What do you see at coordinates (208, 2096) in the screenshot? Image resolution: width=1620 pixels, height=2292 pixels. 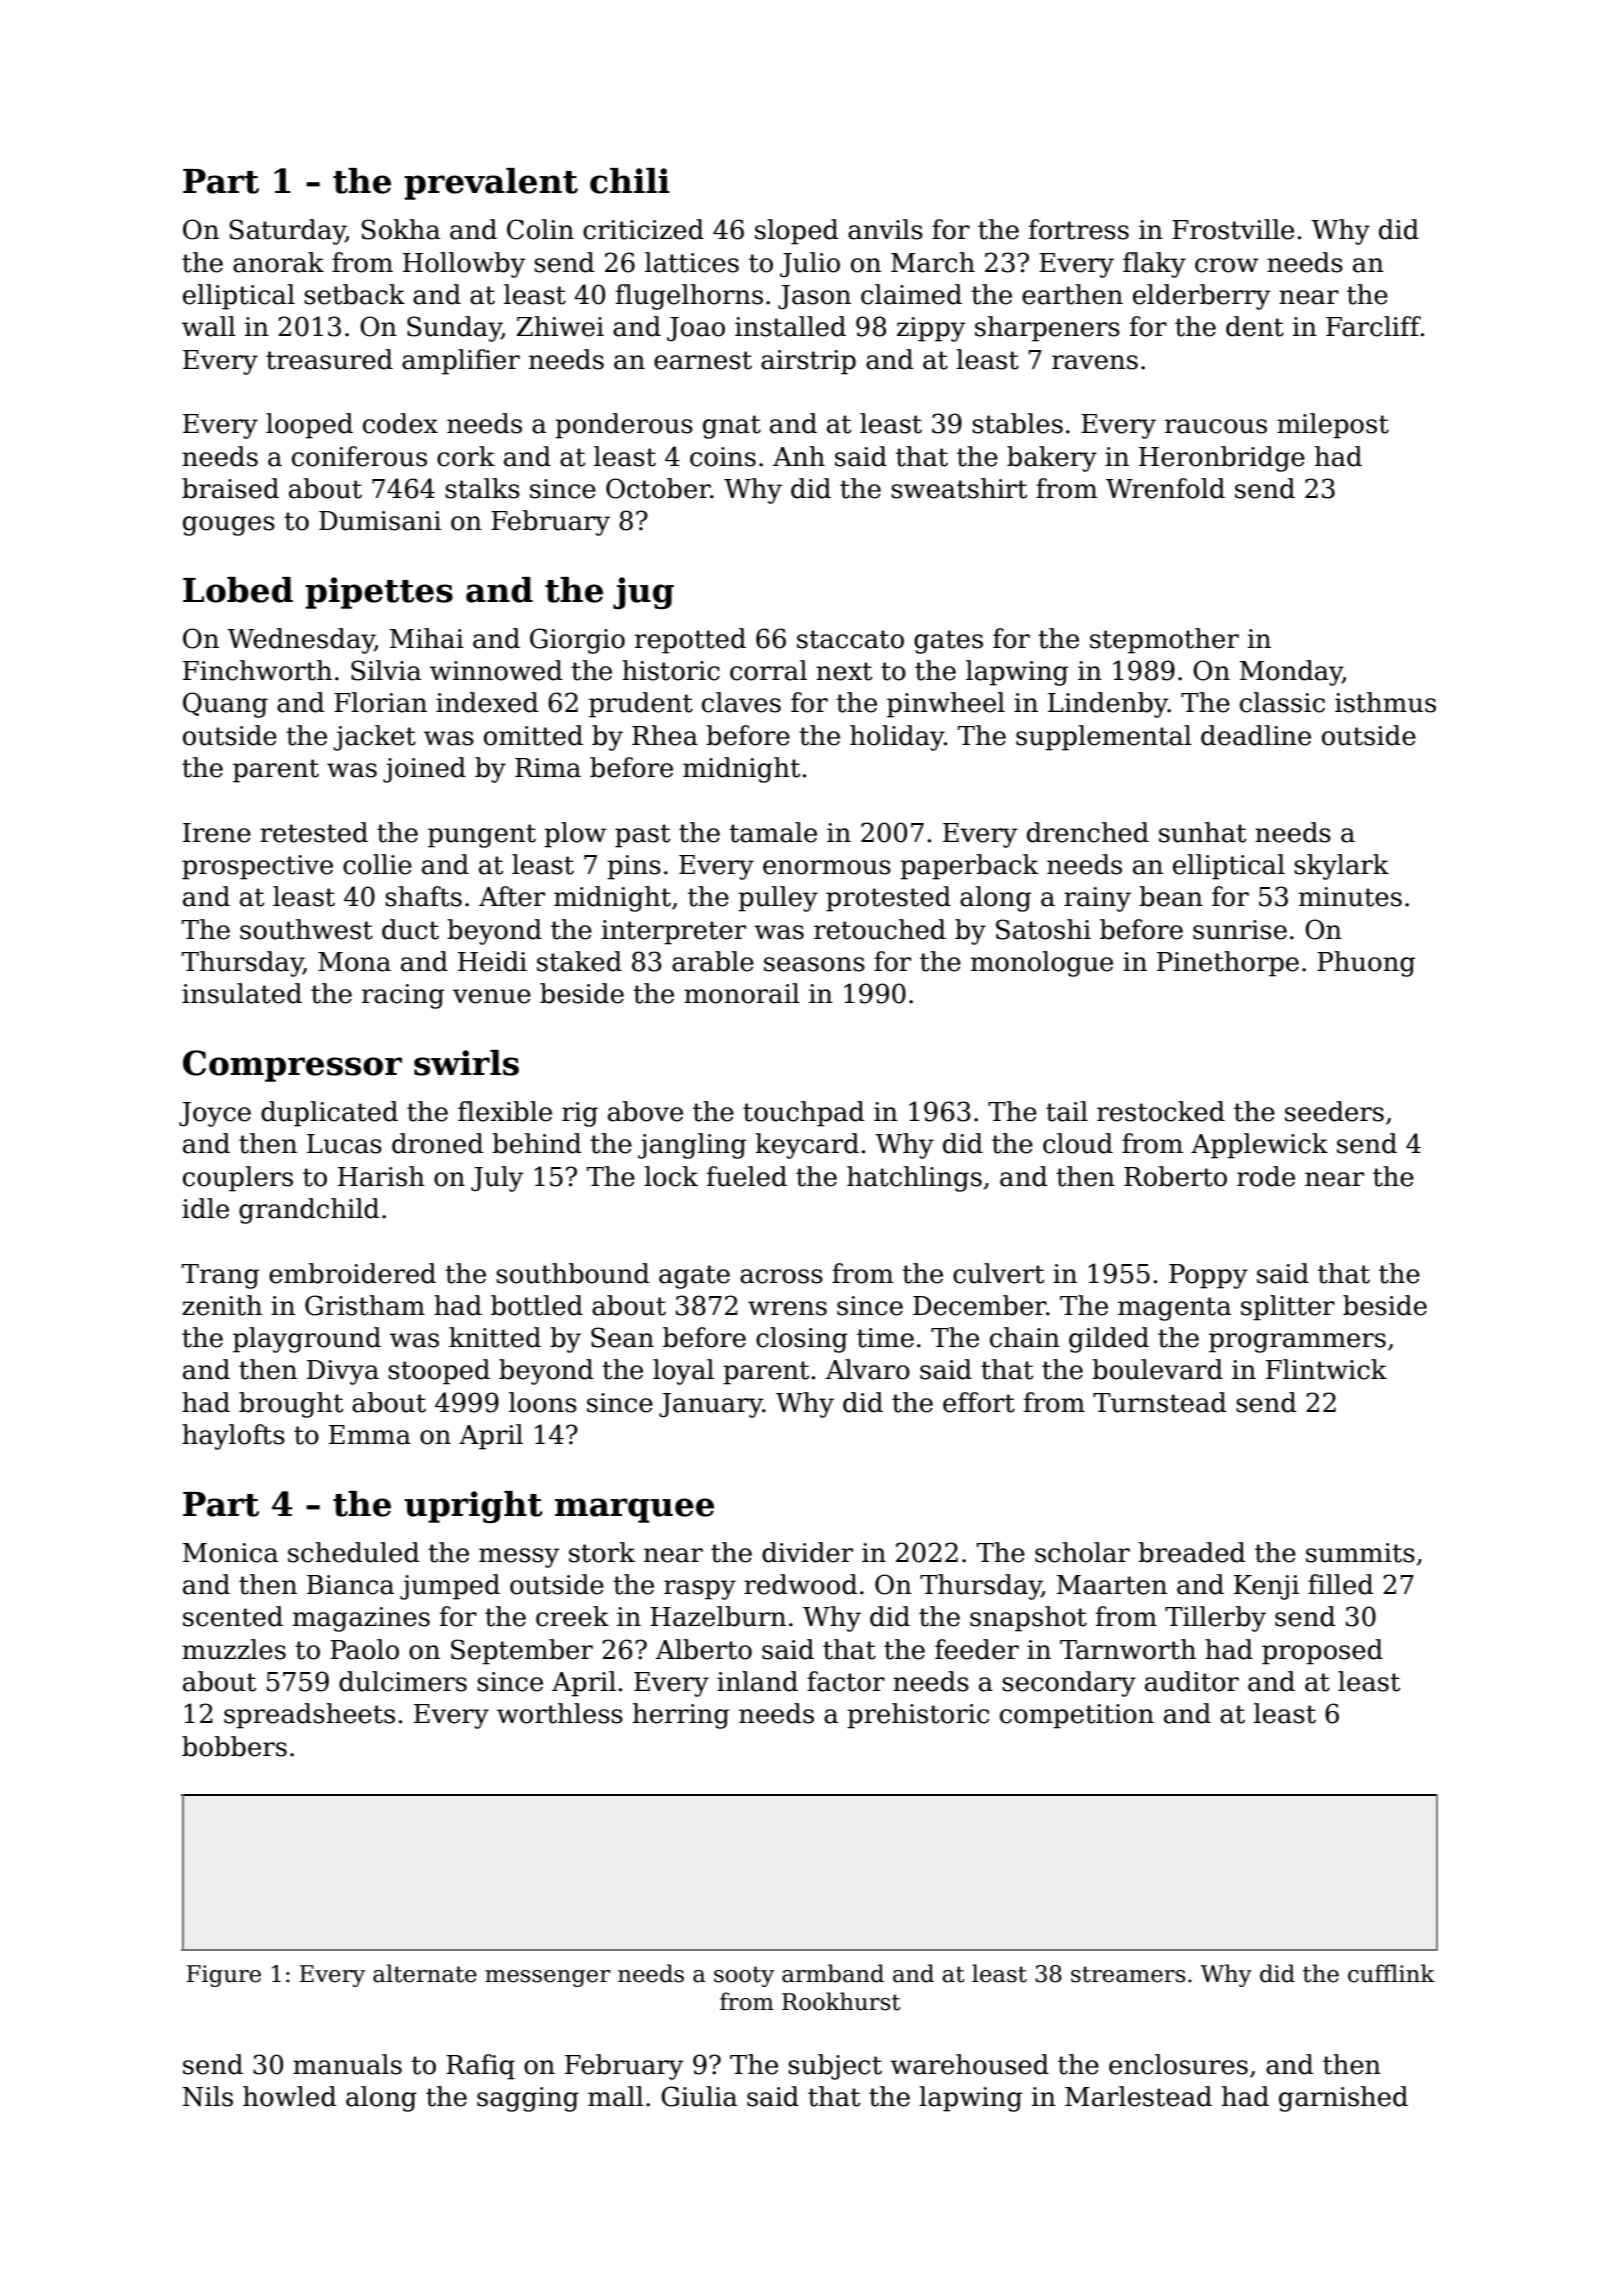 I see `Nils` at bounding box center [208, 2096].
